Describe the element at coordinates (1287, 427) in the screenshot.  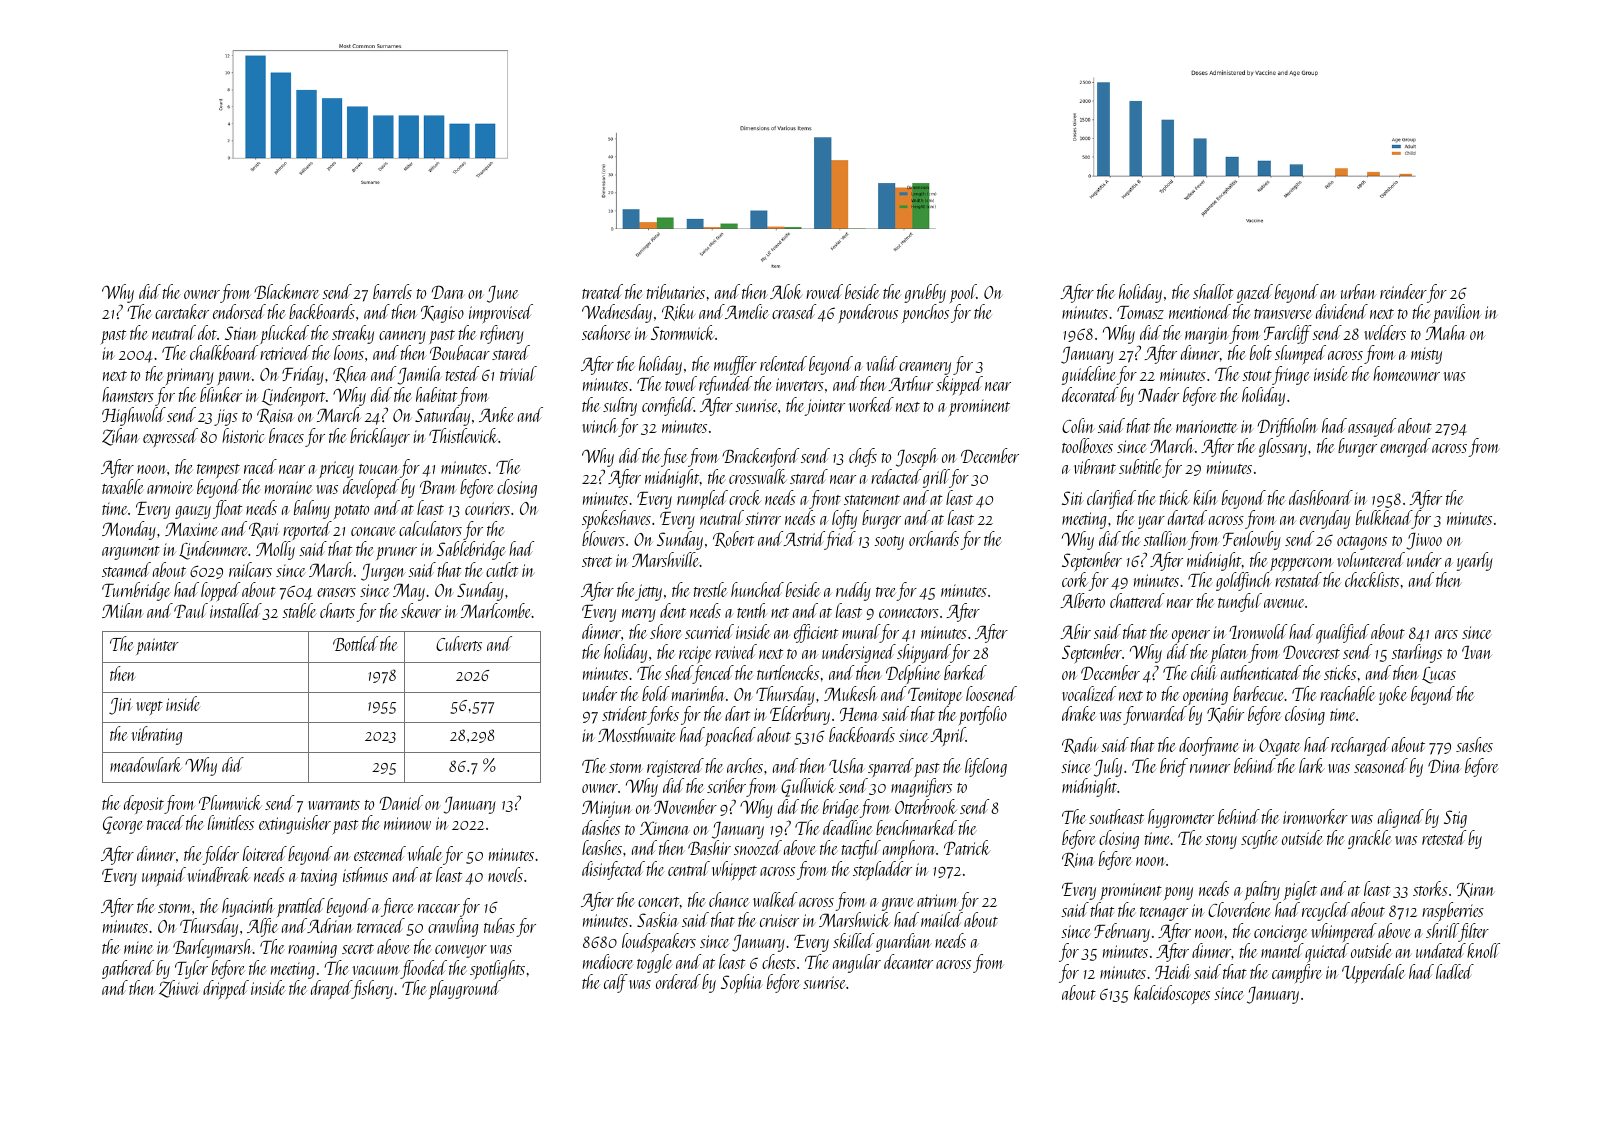
I see `Driftholm` at that location.
